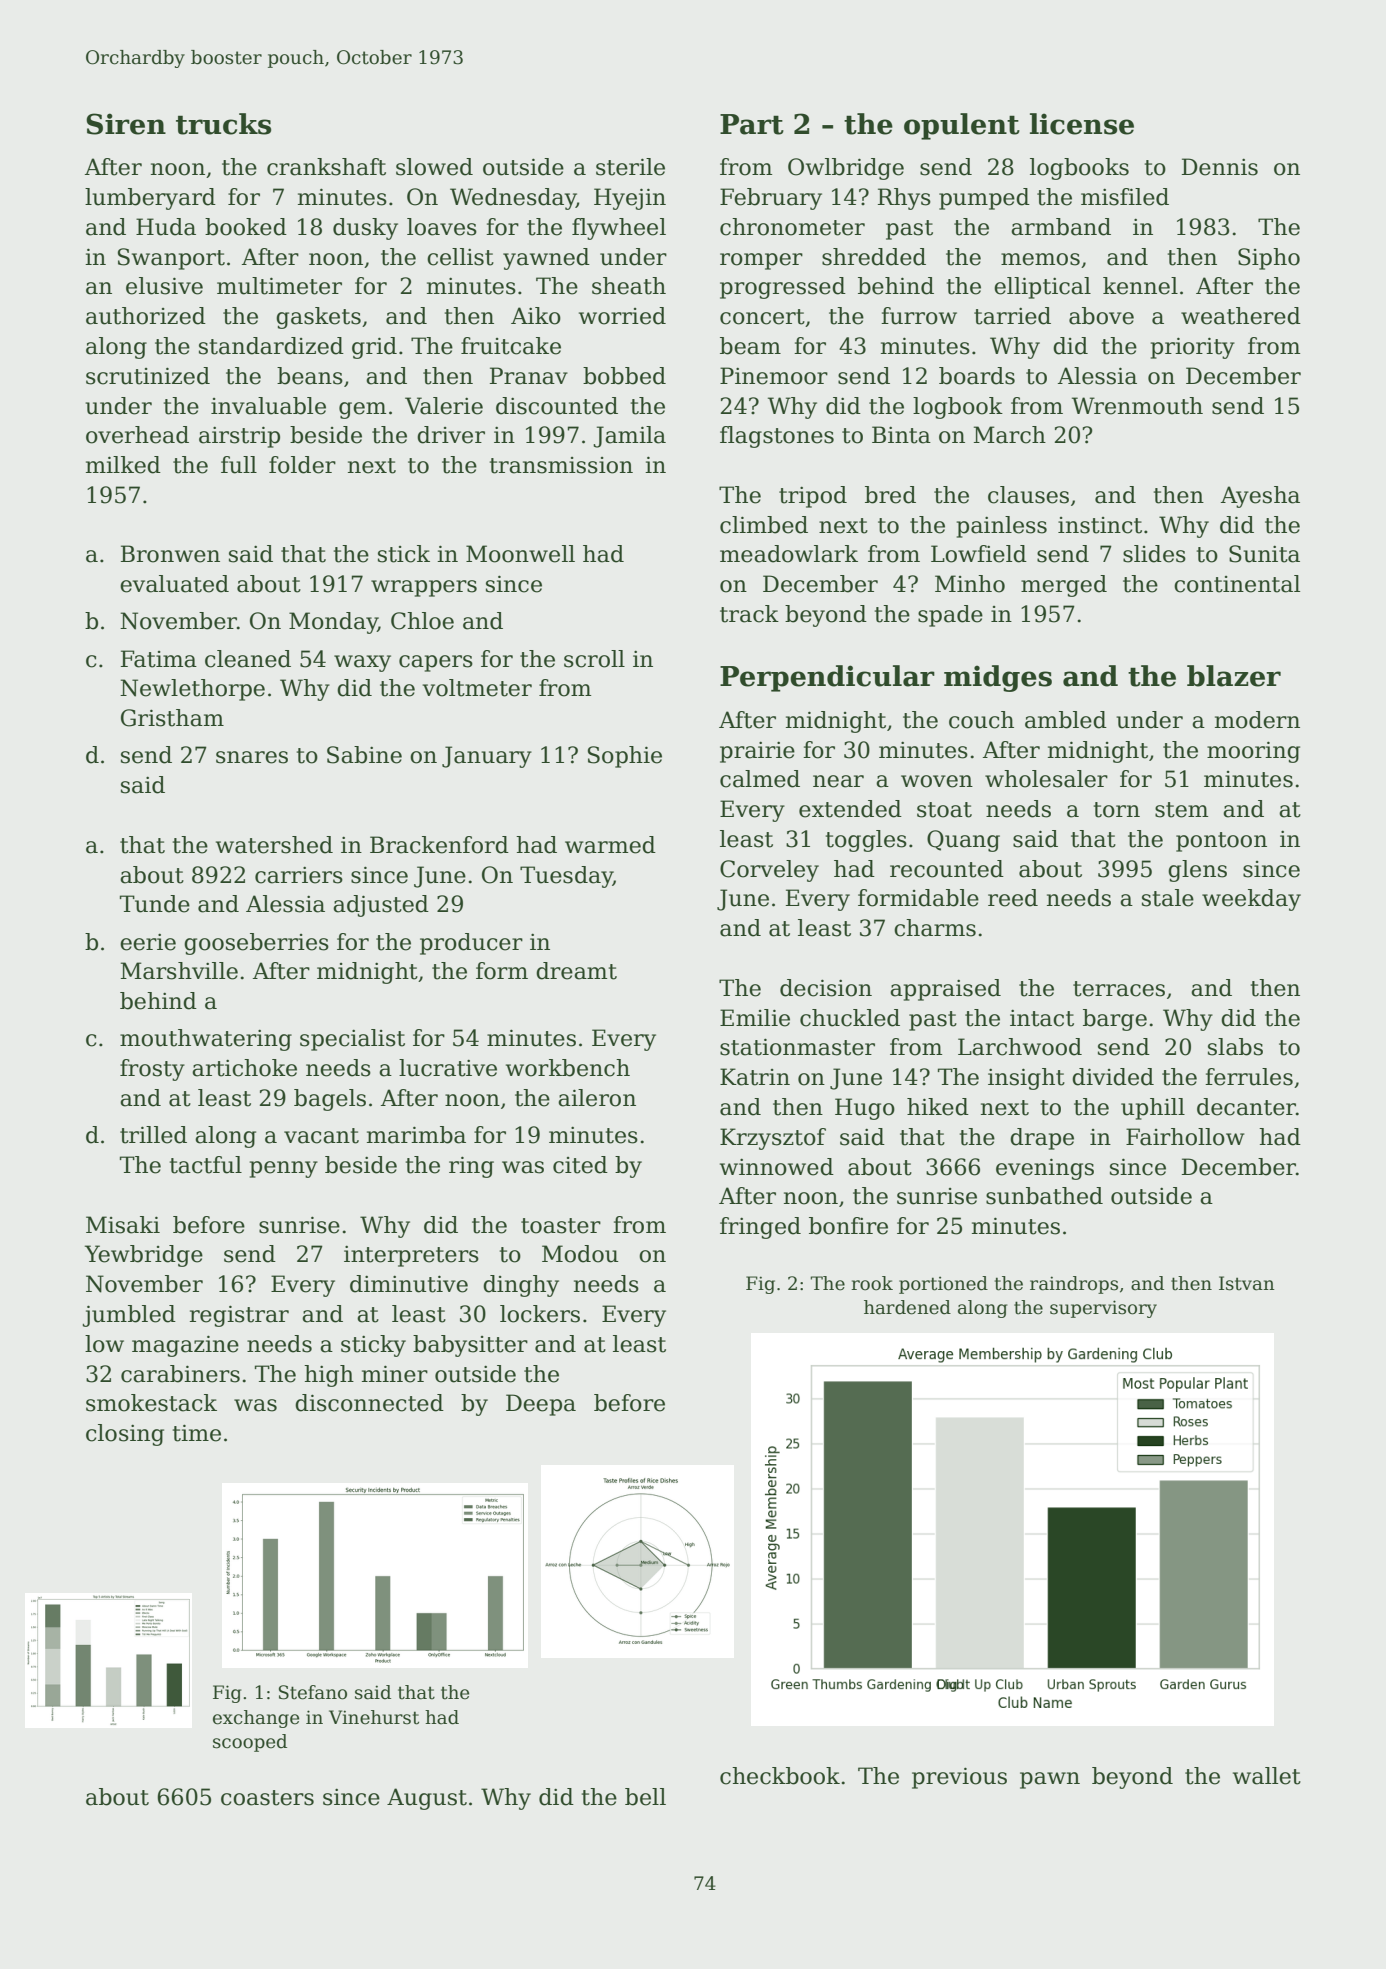 This screenshot has height=1969, width=1386. What do you see at coordinates (223, 124) in the screenshot?
I see `trucks` at bounding box center [223, 124].
